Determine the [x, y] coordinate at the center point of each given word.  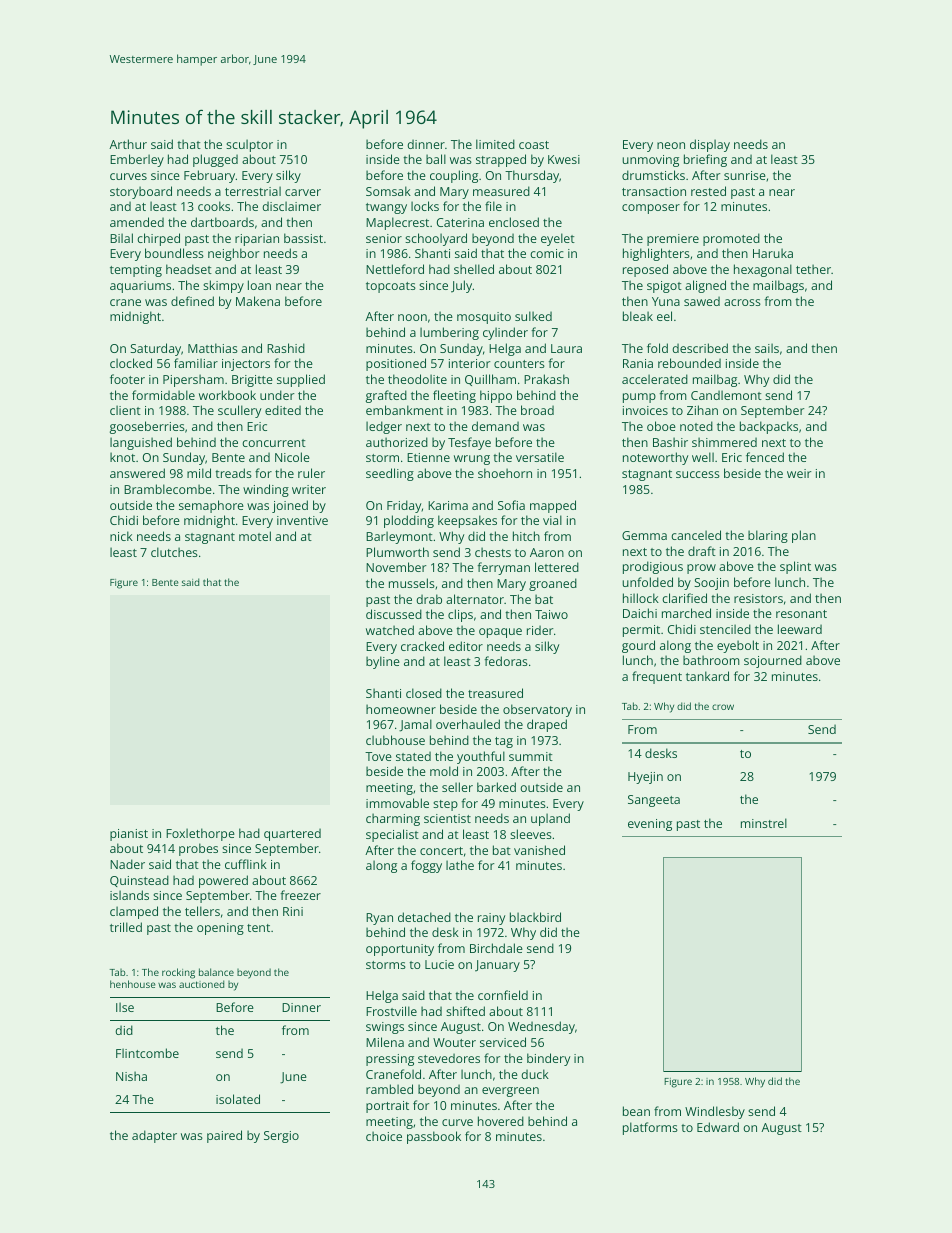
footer [127, 379]
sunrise [745, 175]
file [493, 206]
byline [383, 662]
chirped [158, 239]
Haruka [773, 253]
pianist [129, 835]
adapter [154, 1136]
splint [795, 567]
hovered [501, 1121]
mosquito [484, 318]
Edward [718, 1127]
